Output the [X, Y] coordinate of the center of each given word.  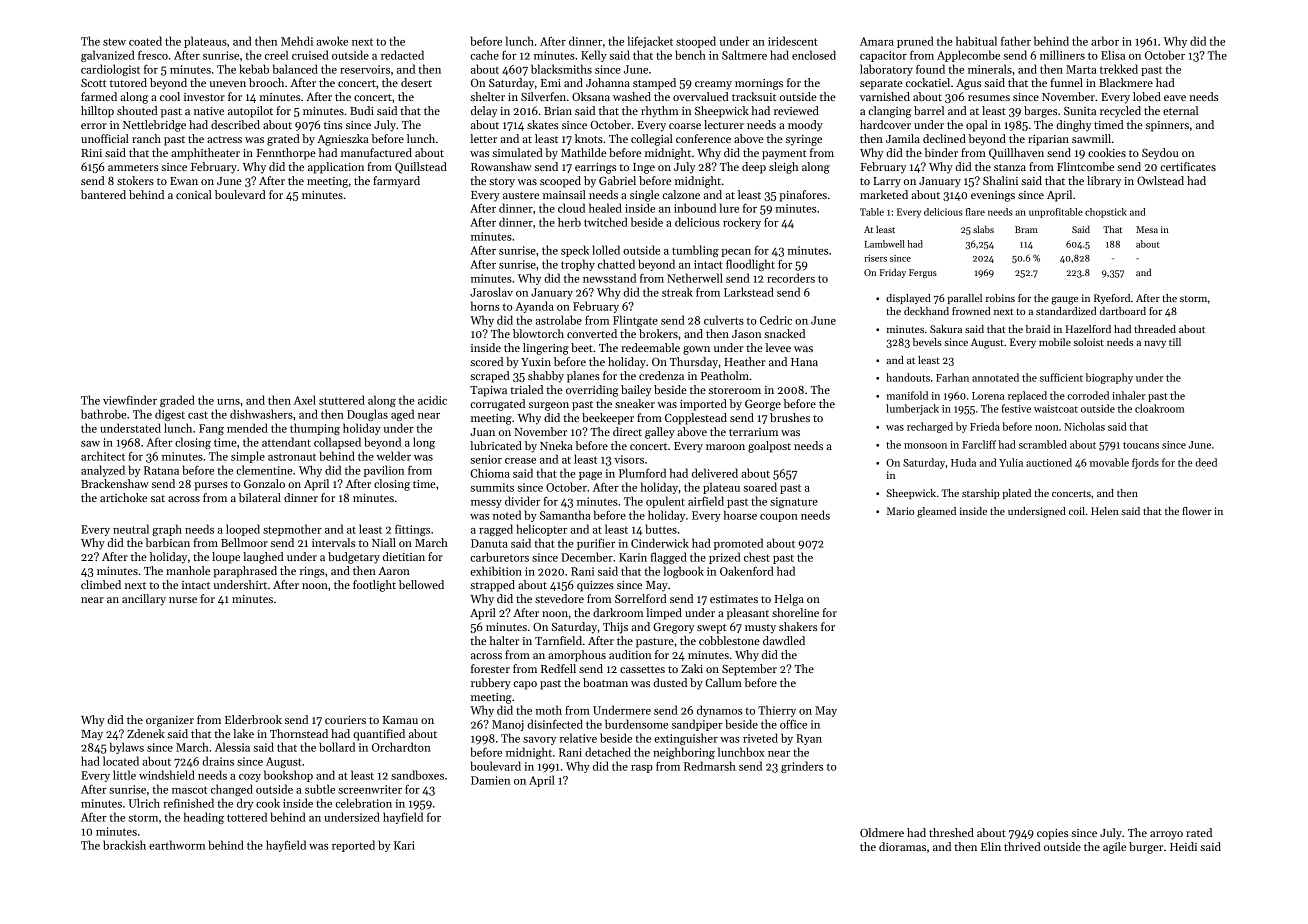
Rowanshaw [501, 166]
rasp [642, 769]
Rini [91, 153]
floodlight [750, 265]
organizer [170, 721]
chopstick [1106, 213]
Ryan [809, 739]
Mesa [1147, 229]
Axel [305, 400]
